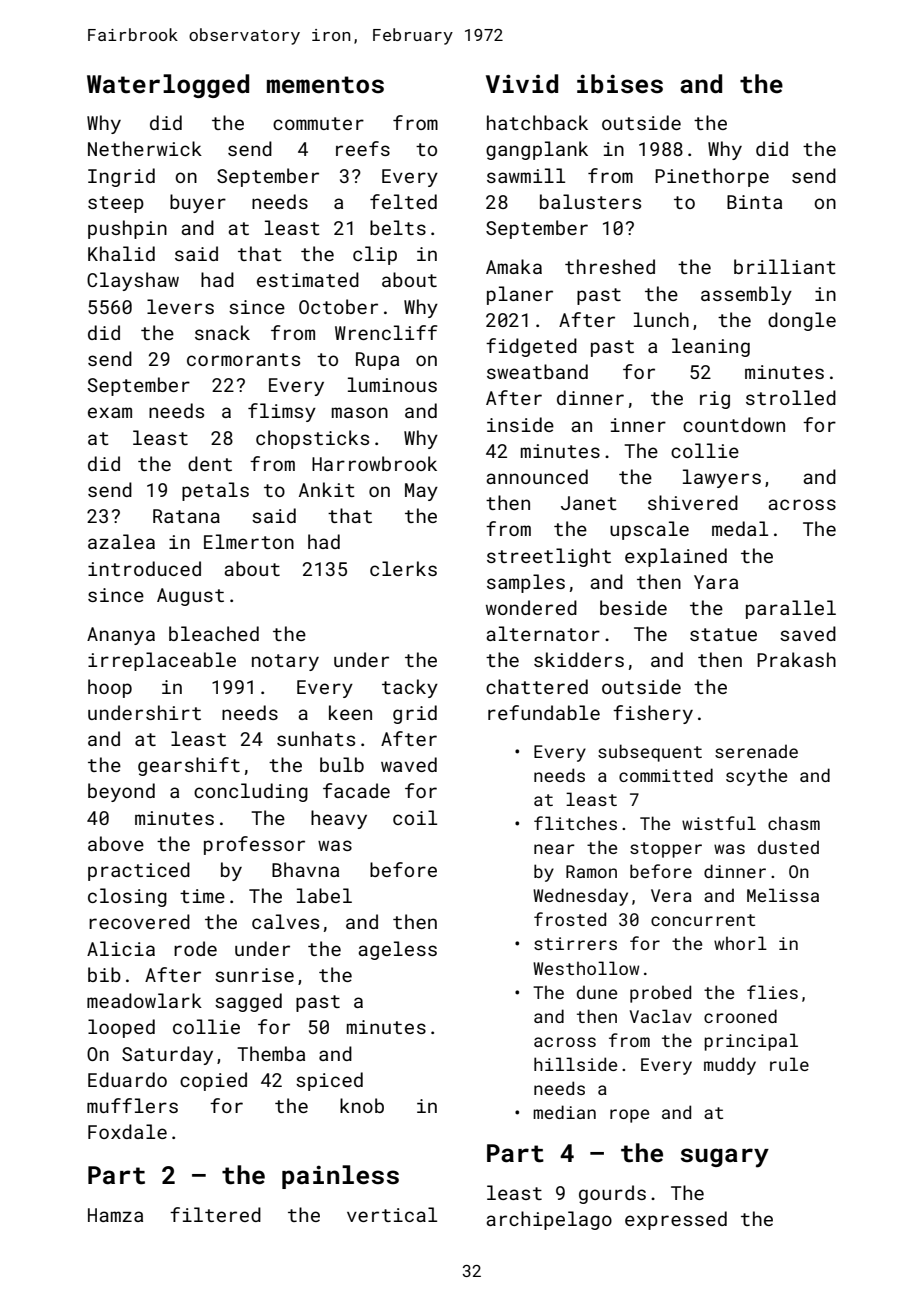  I want to click on refundable, so click(544, 712).
